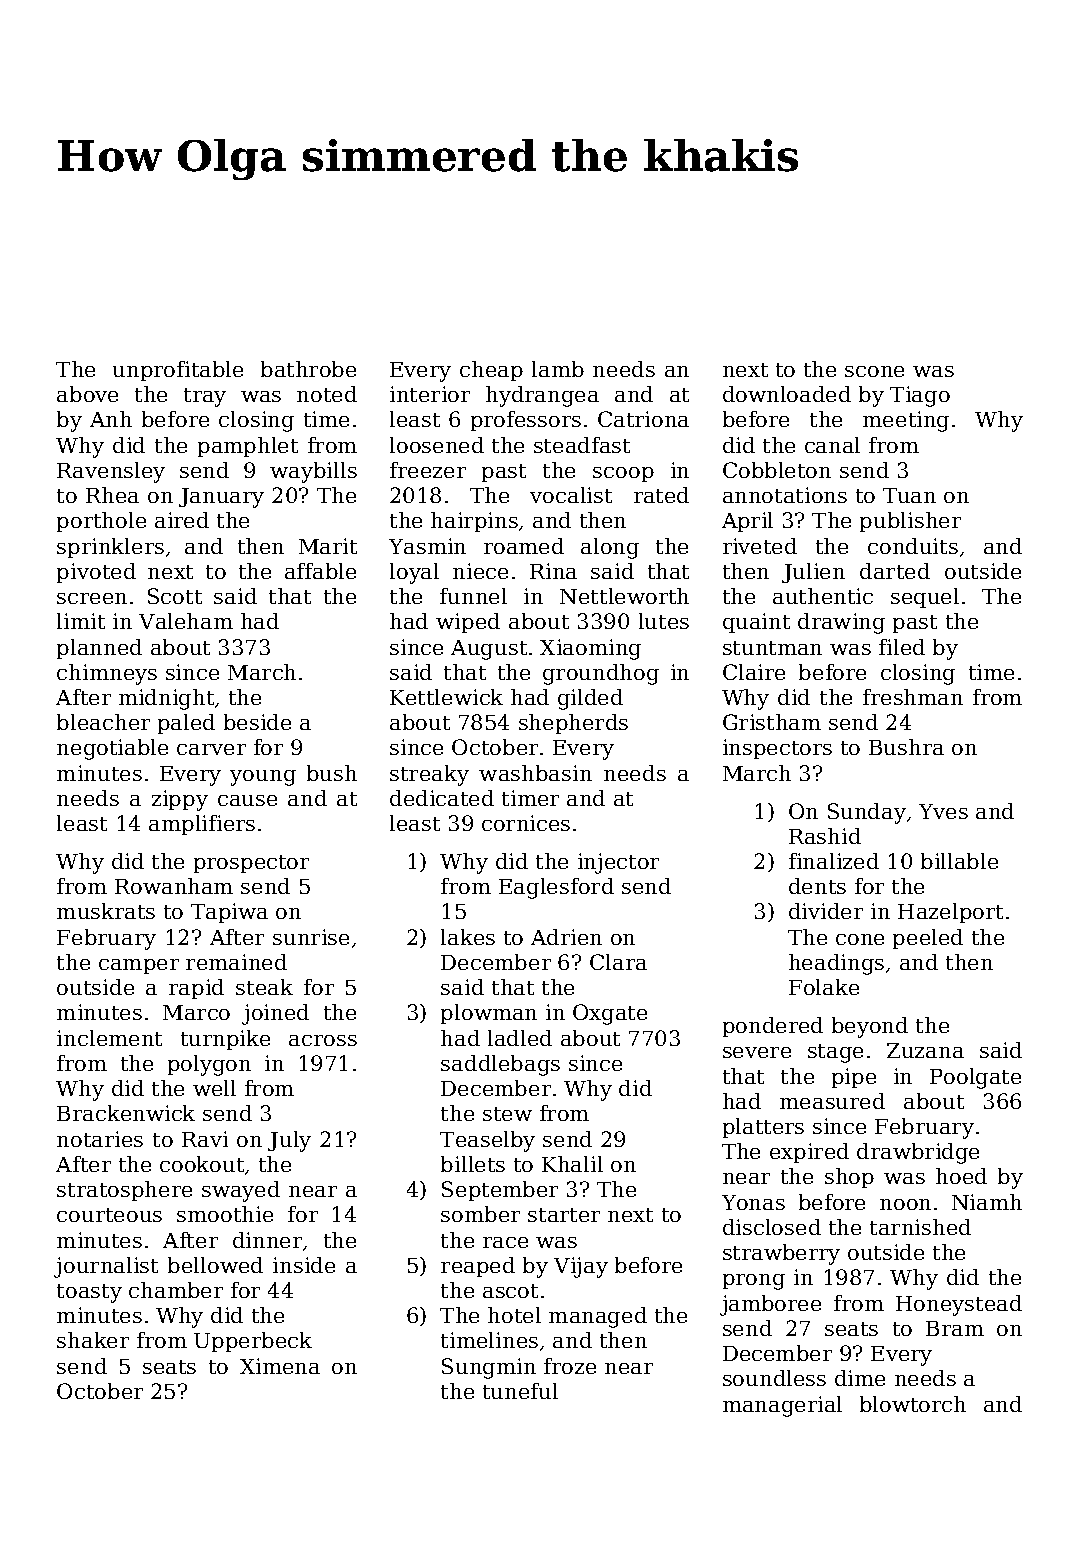 Image resolution: width=1080 pixels, height=1564 pixels. I want to click on dents, so click(817, 886).
